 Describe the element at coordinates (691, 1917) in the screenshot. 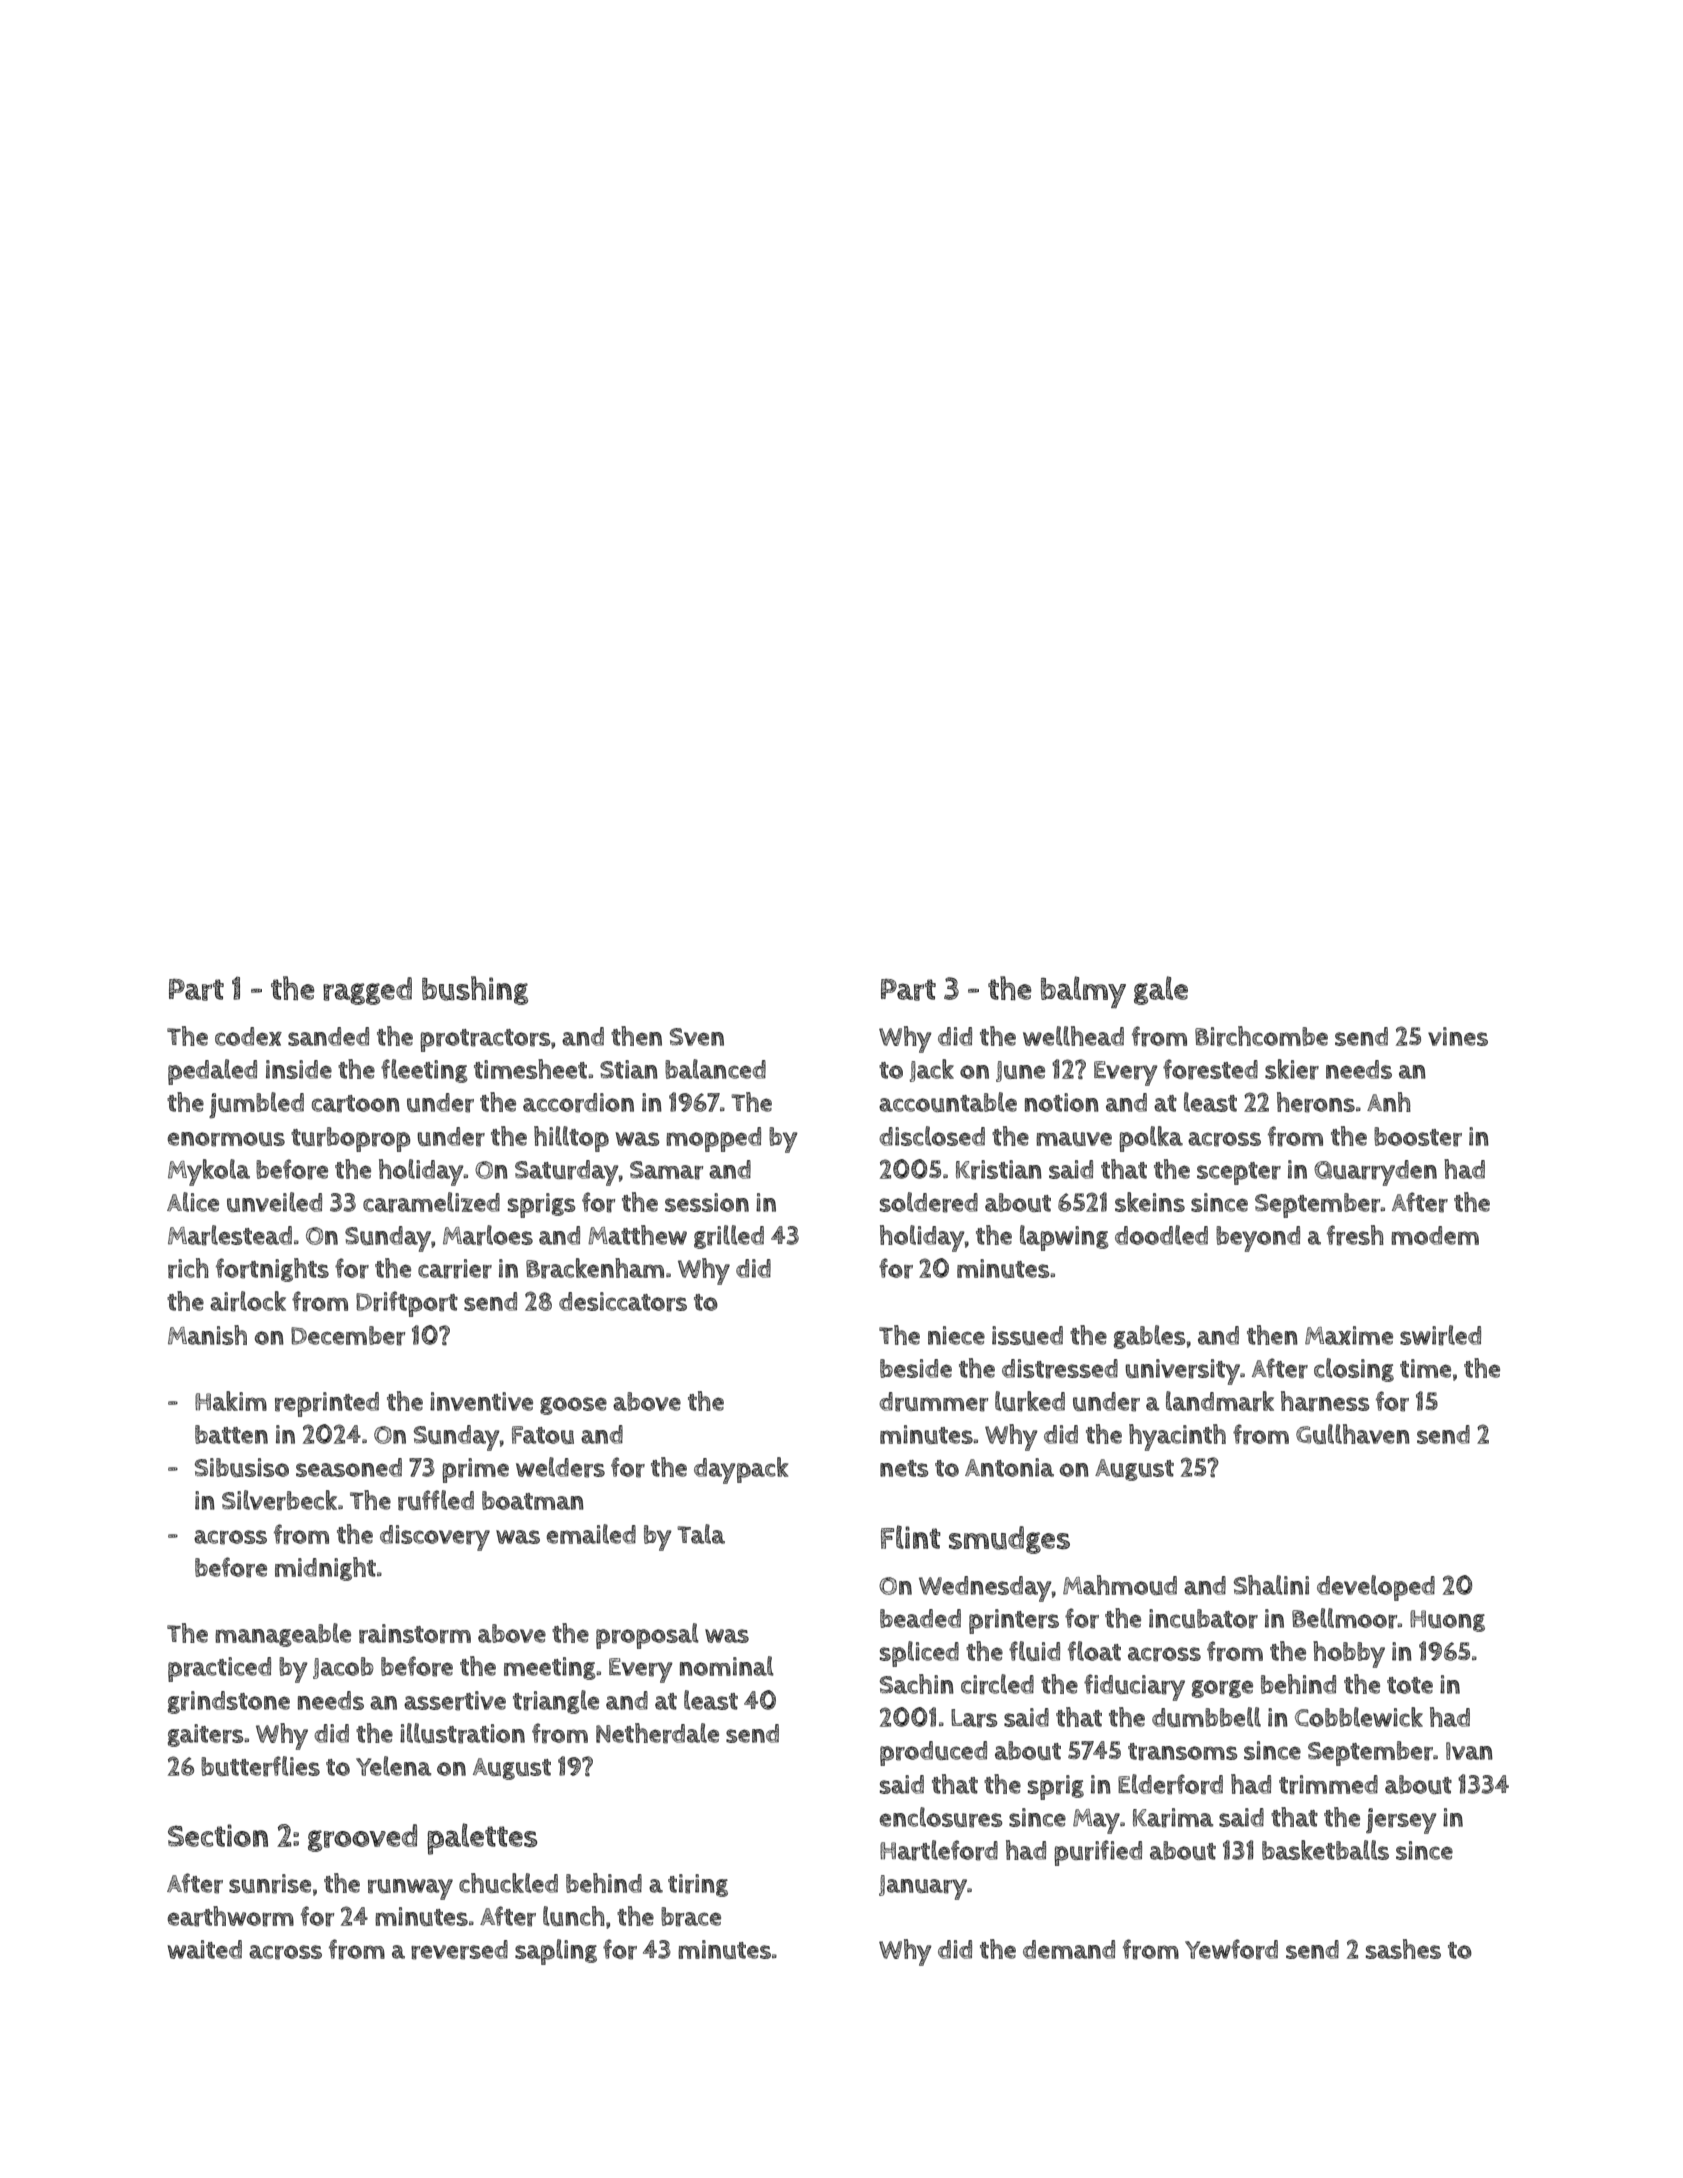

I see `brace` at that location.
